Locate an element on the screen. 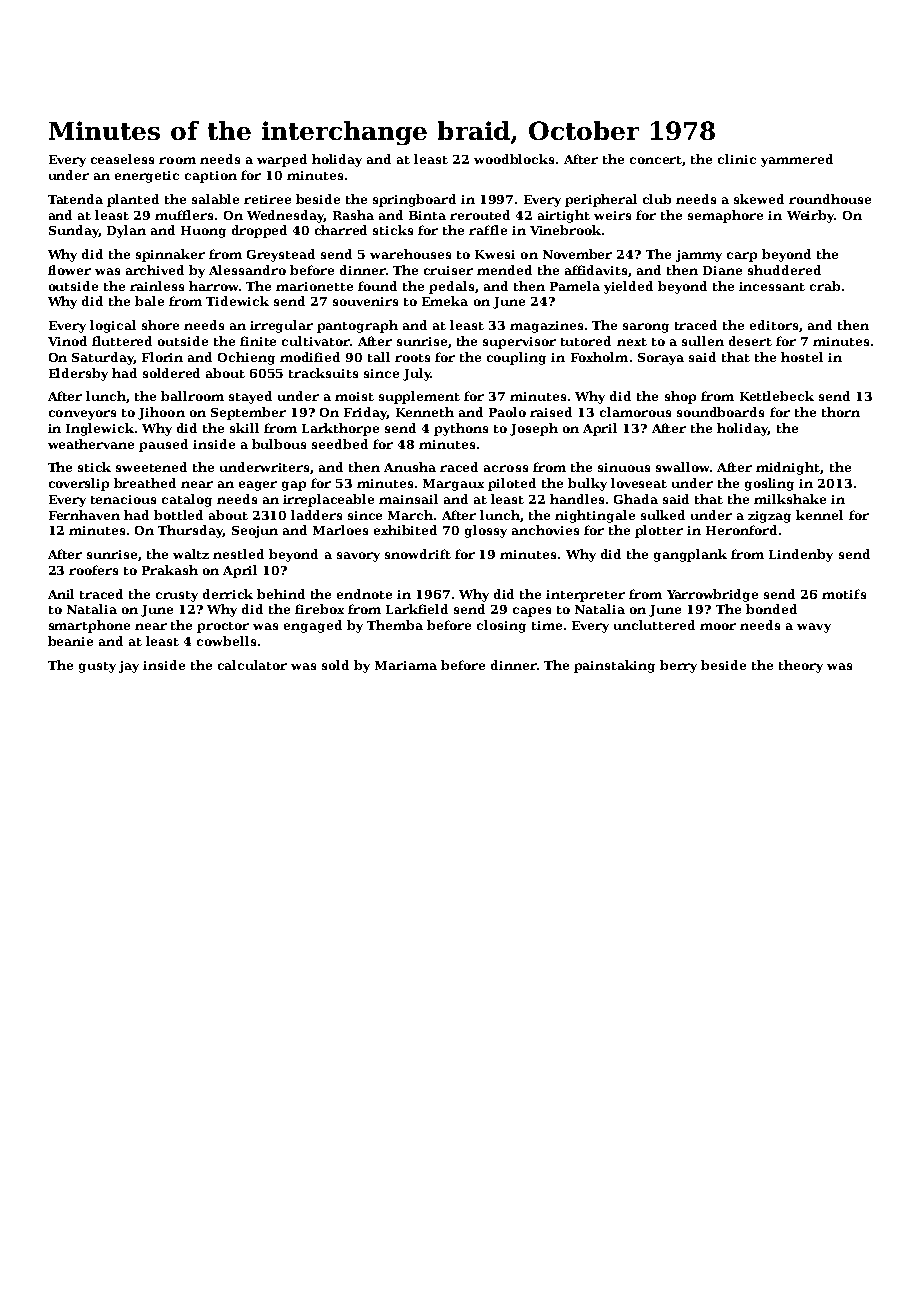 Image resolution: width=924 pixels, height=1308 pixels. pythons is located at coordinates (461, 429).
